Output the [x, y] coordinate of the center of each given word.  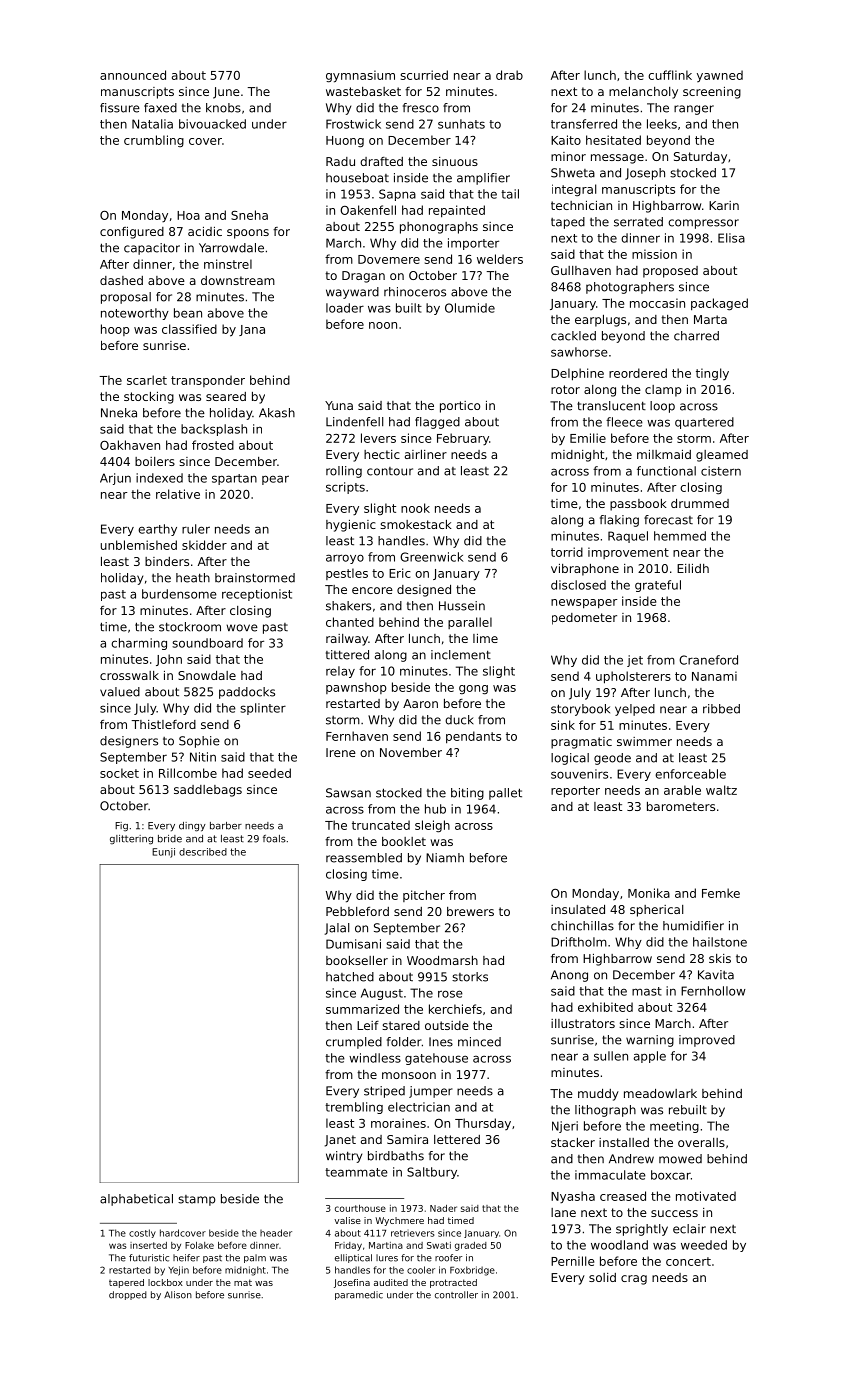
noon [383, 325]
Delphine [577, 374]
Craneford [708, 660]
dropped [128, 1295]
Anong [569, 976]
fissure [120, 108]
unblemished [139, 545]
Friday [348, 1246]
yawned [720, 76]
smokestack [416, 524]
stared [401, 1025]
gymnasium [360, 76]
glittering [131, 840]
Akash [277, 413]
